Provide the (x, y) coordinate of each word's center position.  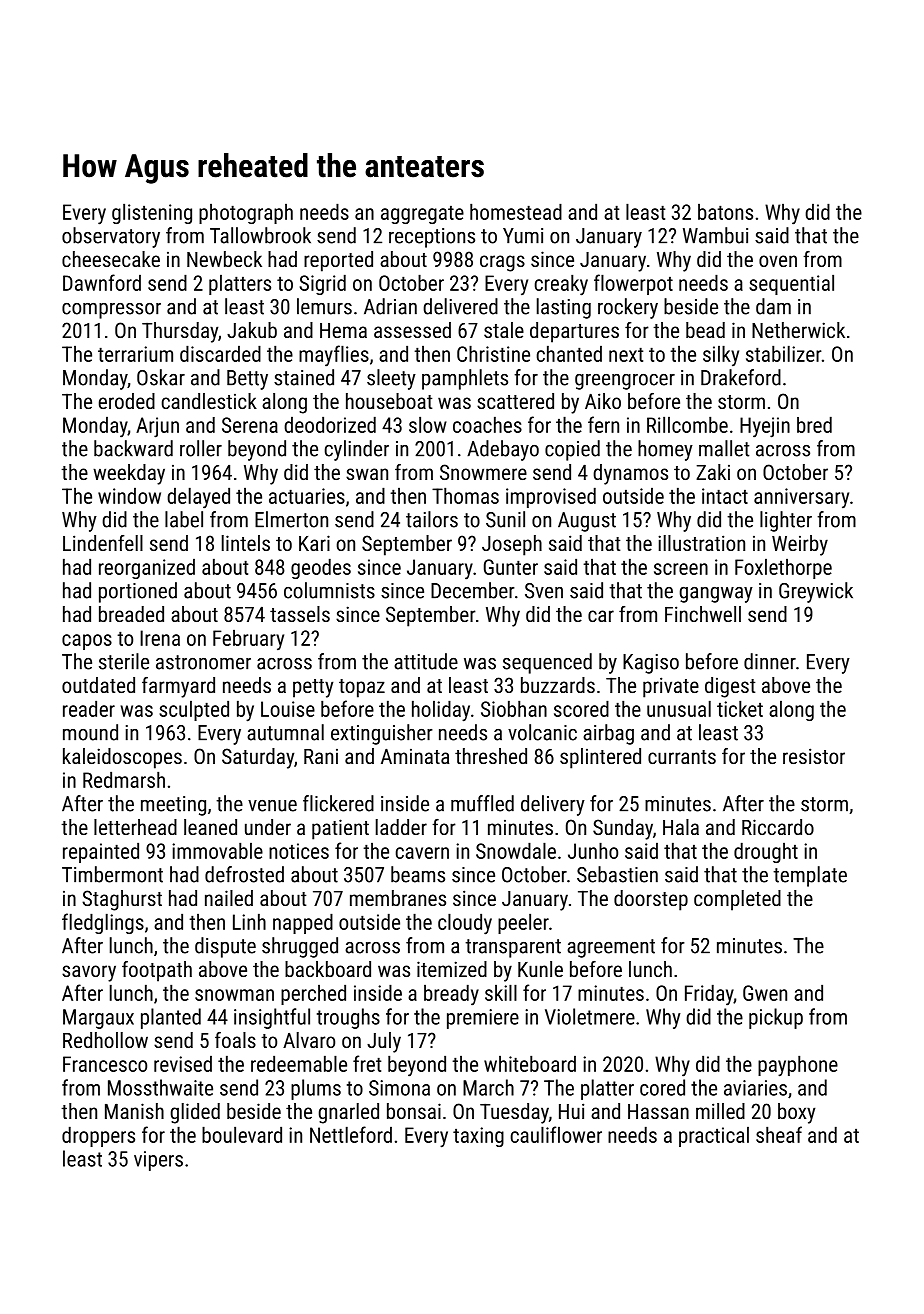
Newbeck (224, 259)
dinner (770, 661)
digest (730, 687)
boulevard (242, 1134)
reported (338, 261)
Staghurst (122, 900)
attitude (426, 661)
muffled (482, 803)
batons (725, 212)
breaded (131, 614)
